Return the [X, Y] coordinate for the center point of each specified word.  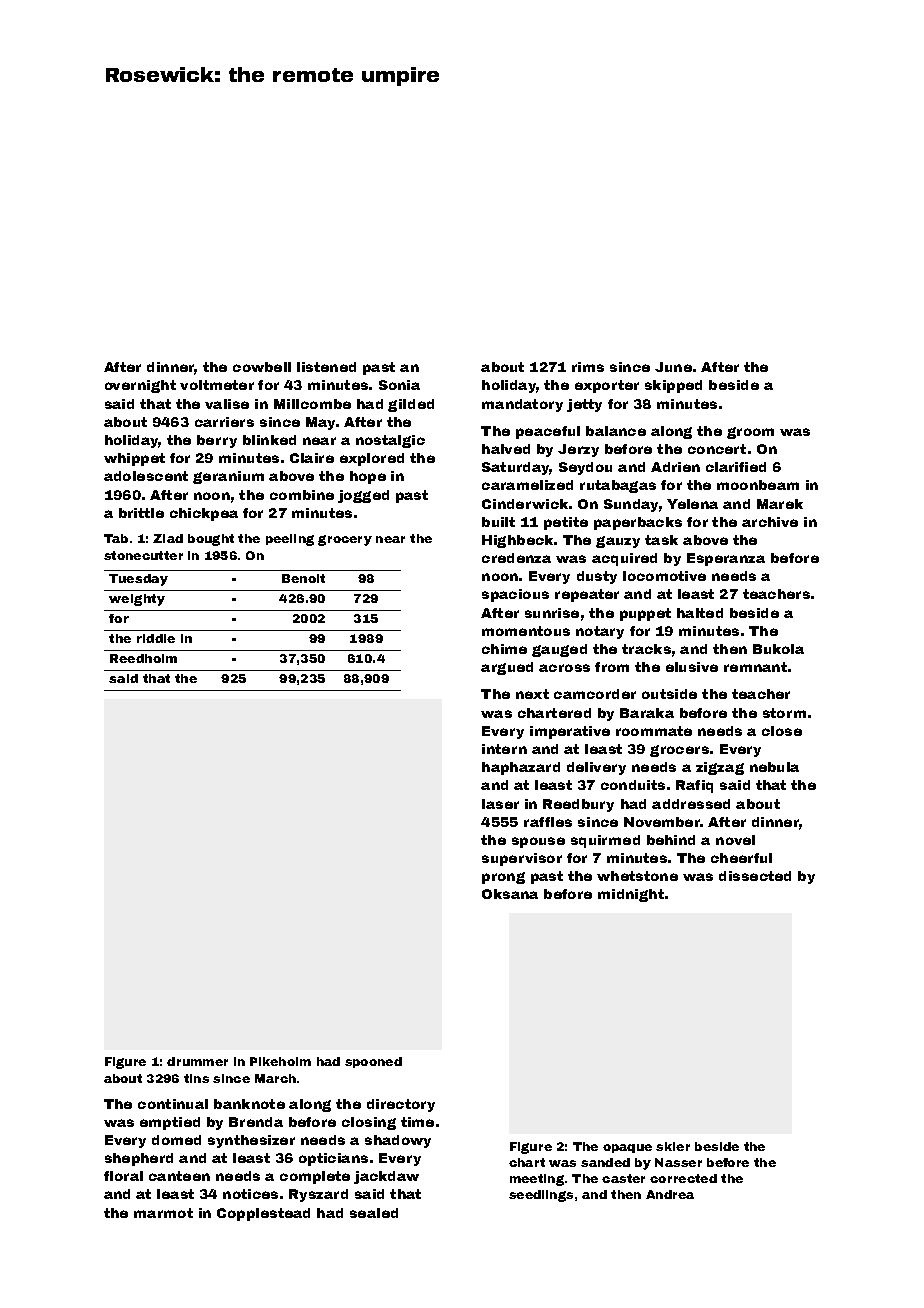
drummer [197, 1061]
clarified [736, 467]
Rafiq [694, 786]
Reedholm [143, 658]
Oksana [510, 894]
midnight [631, 895]
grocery [345, 540]
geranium [228, 477]
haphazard [521, 768]
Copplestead [263, 1214]
